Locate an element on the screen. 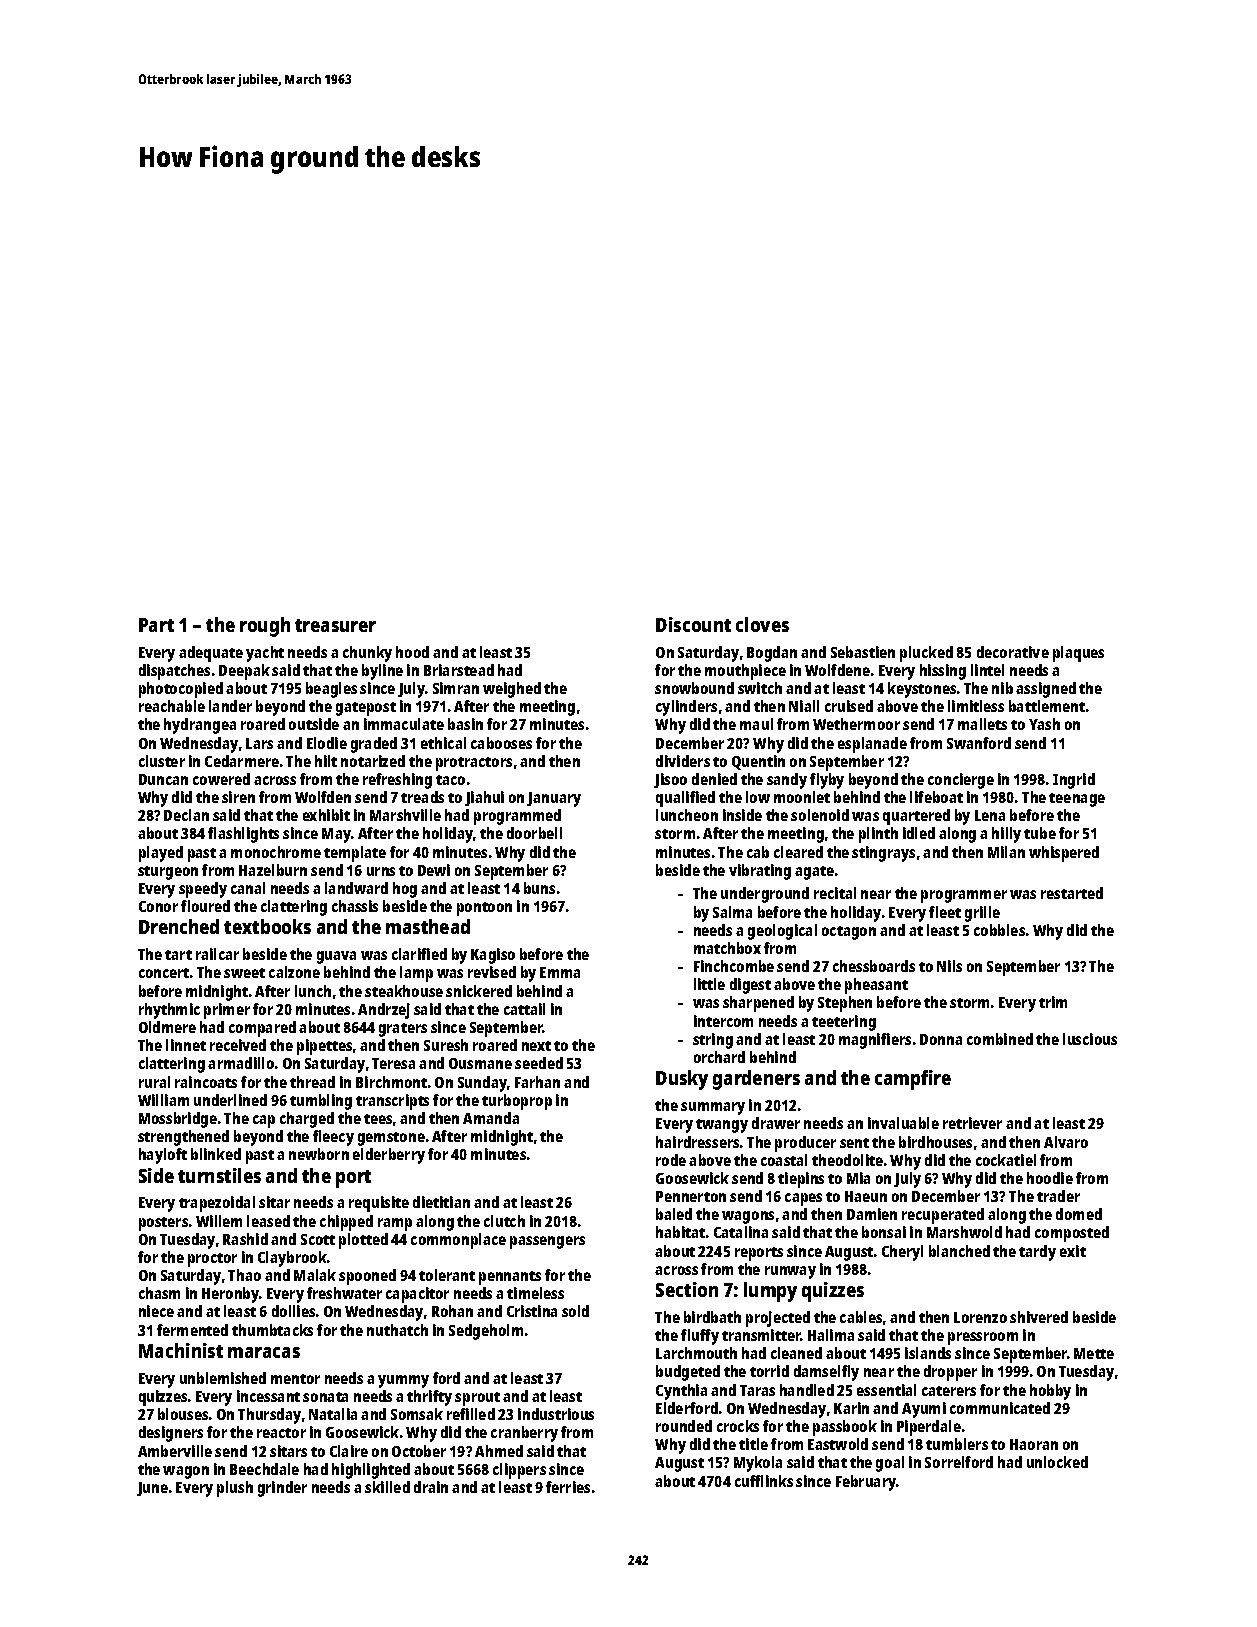 The image size is (1257, 1627). shivered is located at coordinates (1039, 1317).
